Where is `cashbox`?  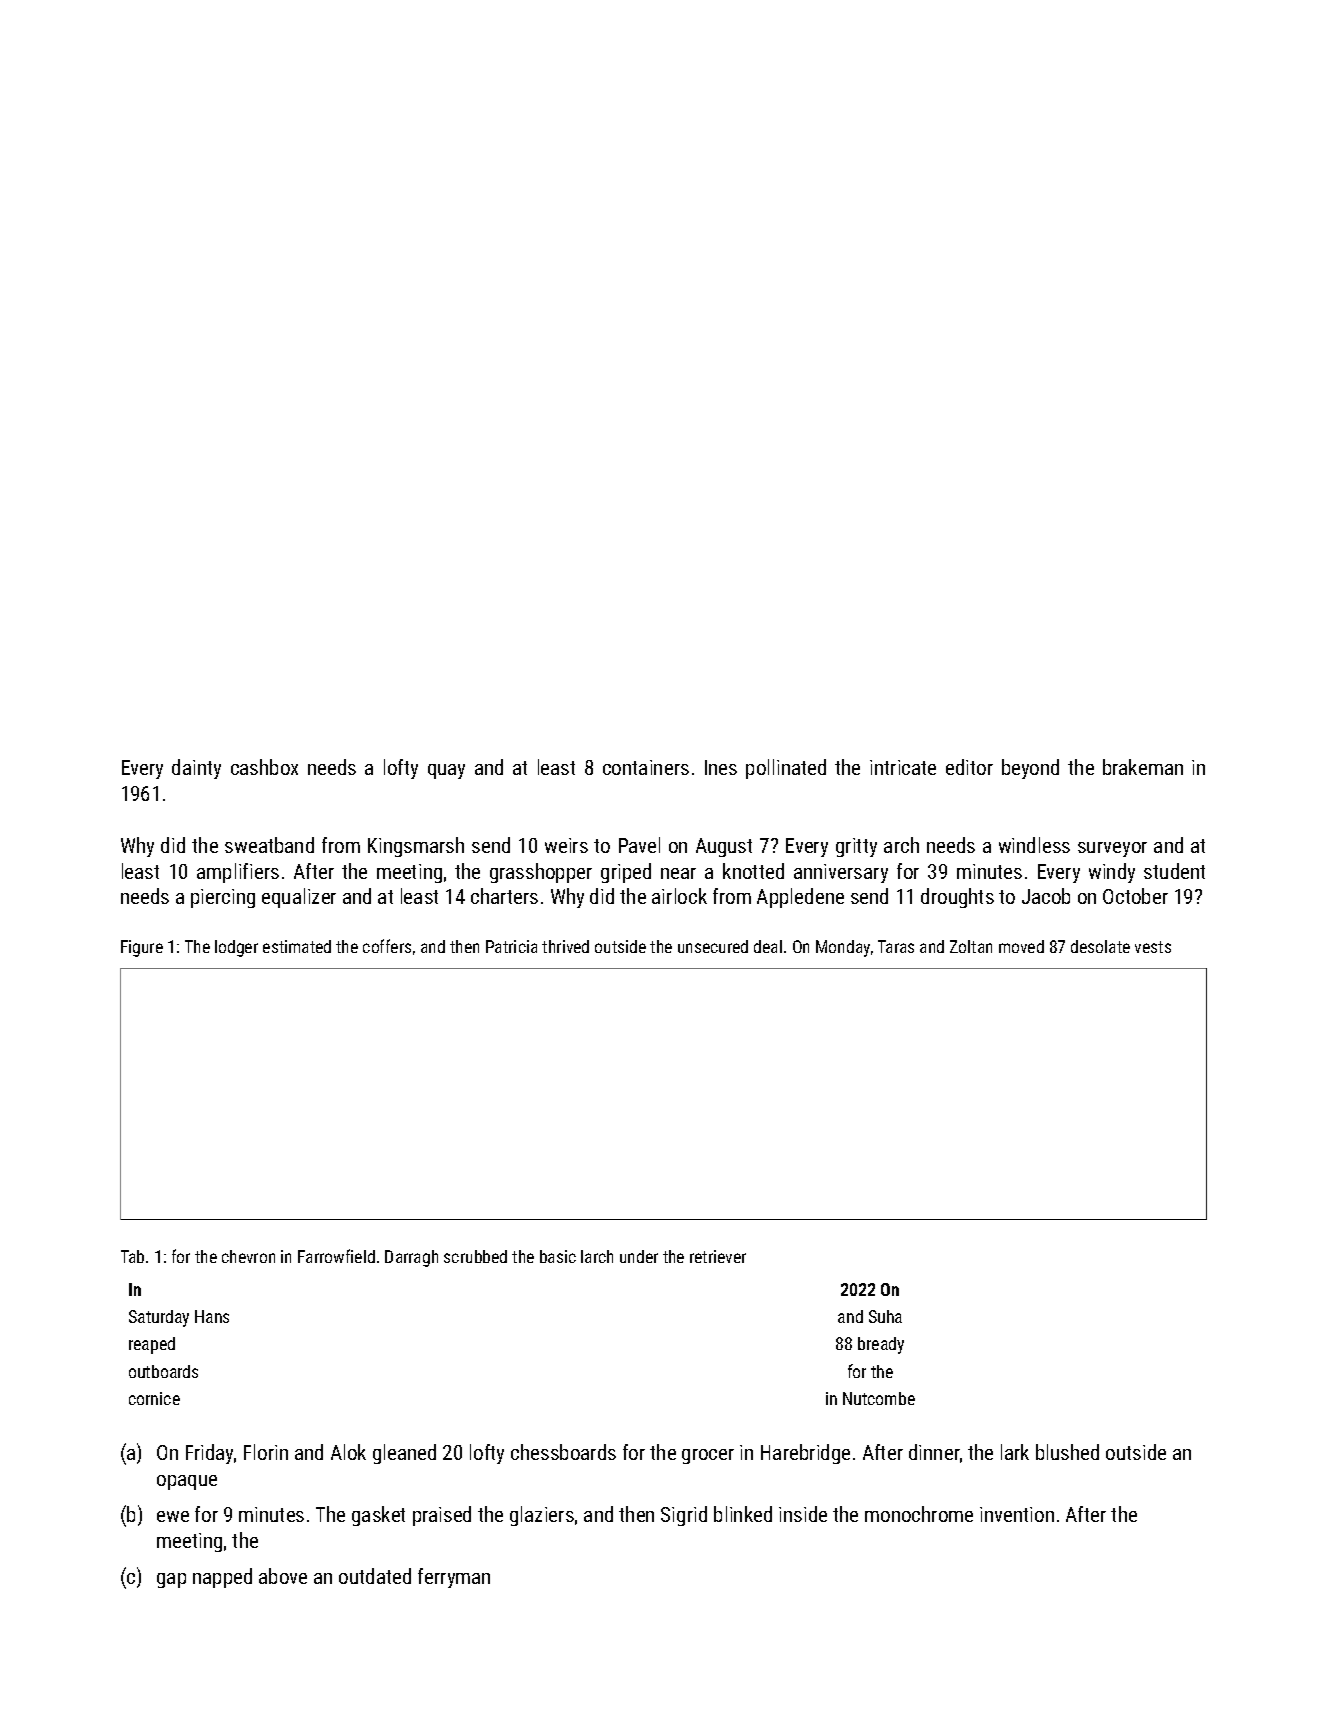 cashbox is located at coordinates (264, 767).
